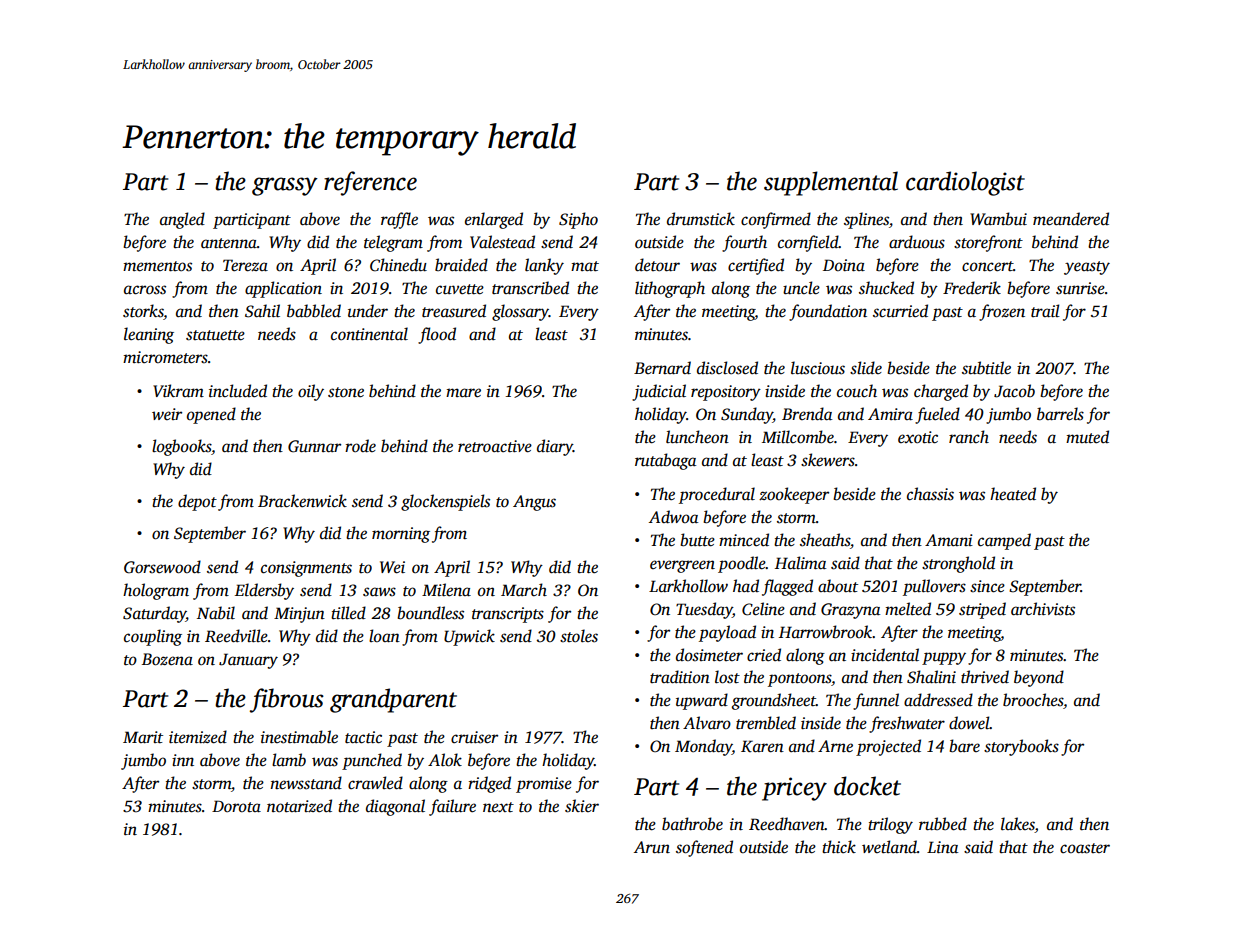  I want to click on foundation, so click(828, 312).
